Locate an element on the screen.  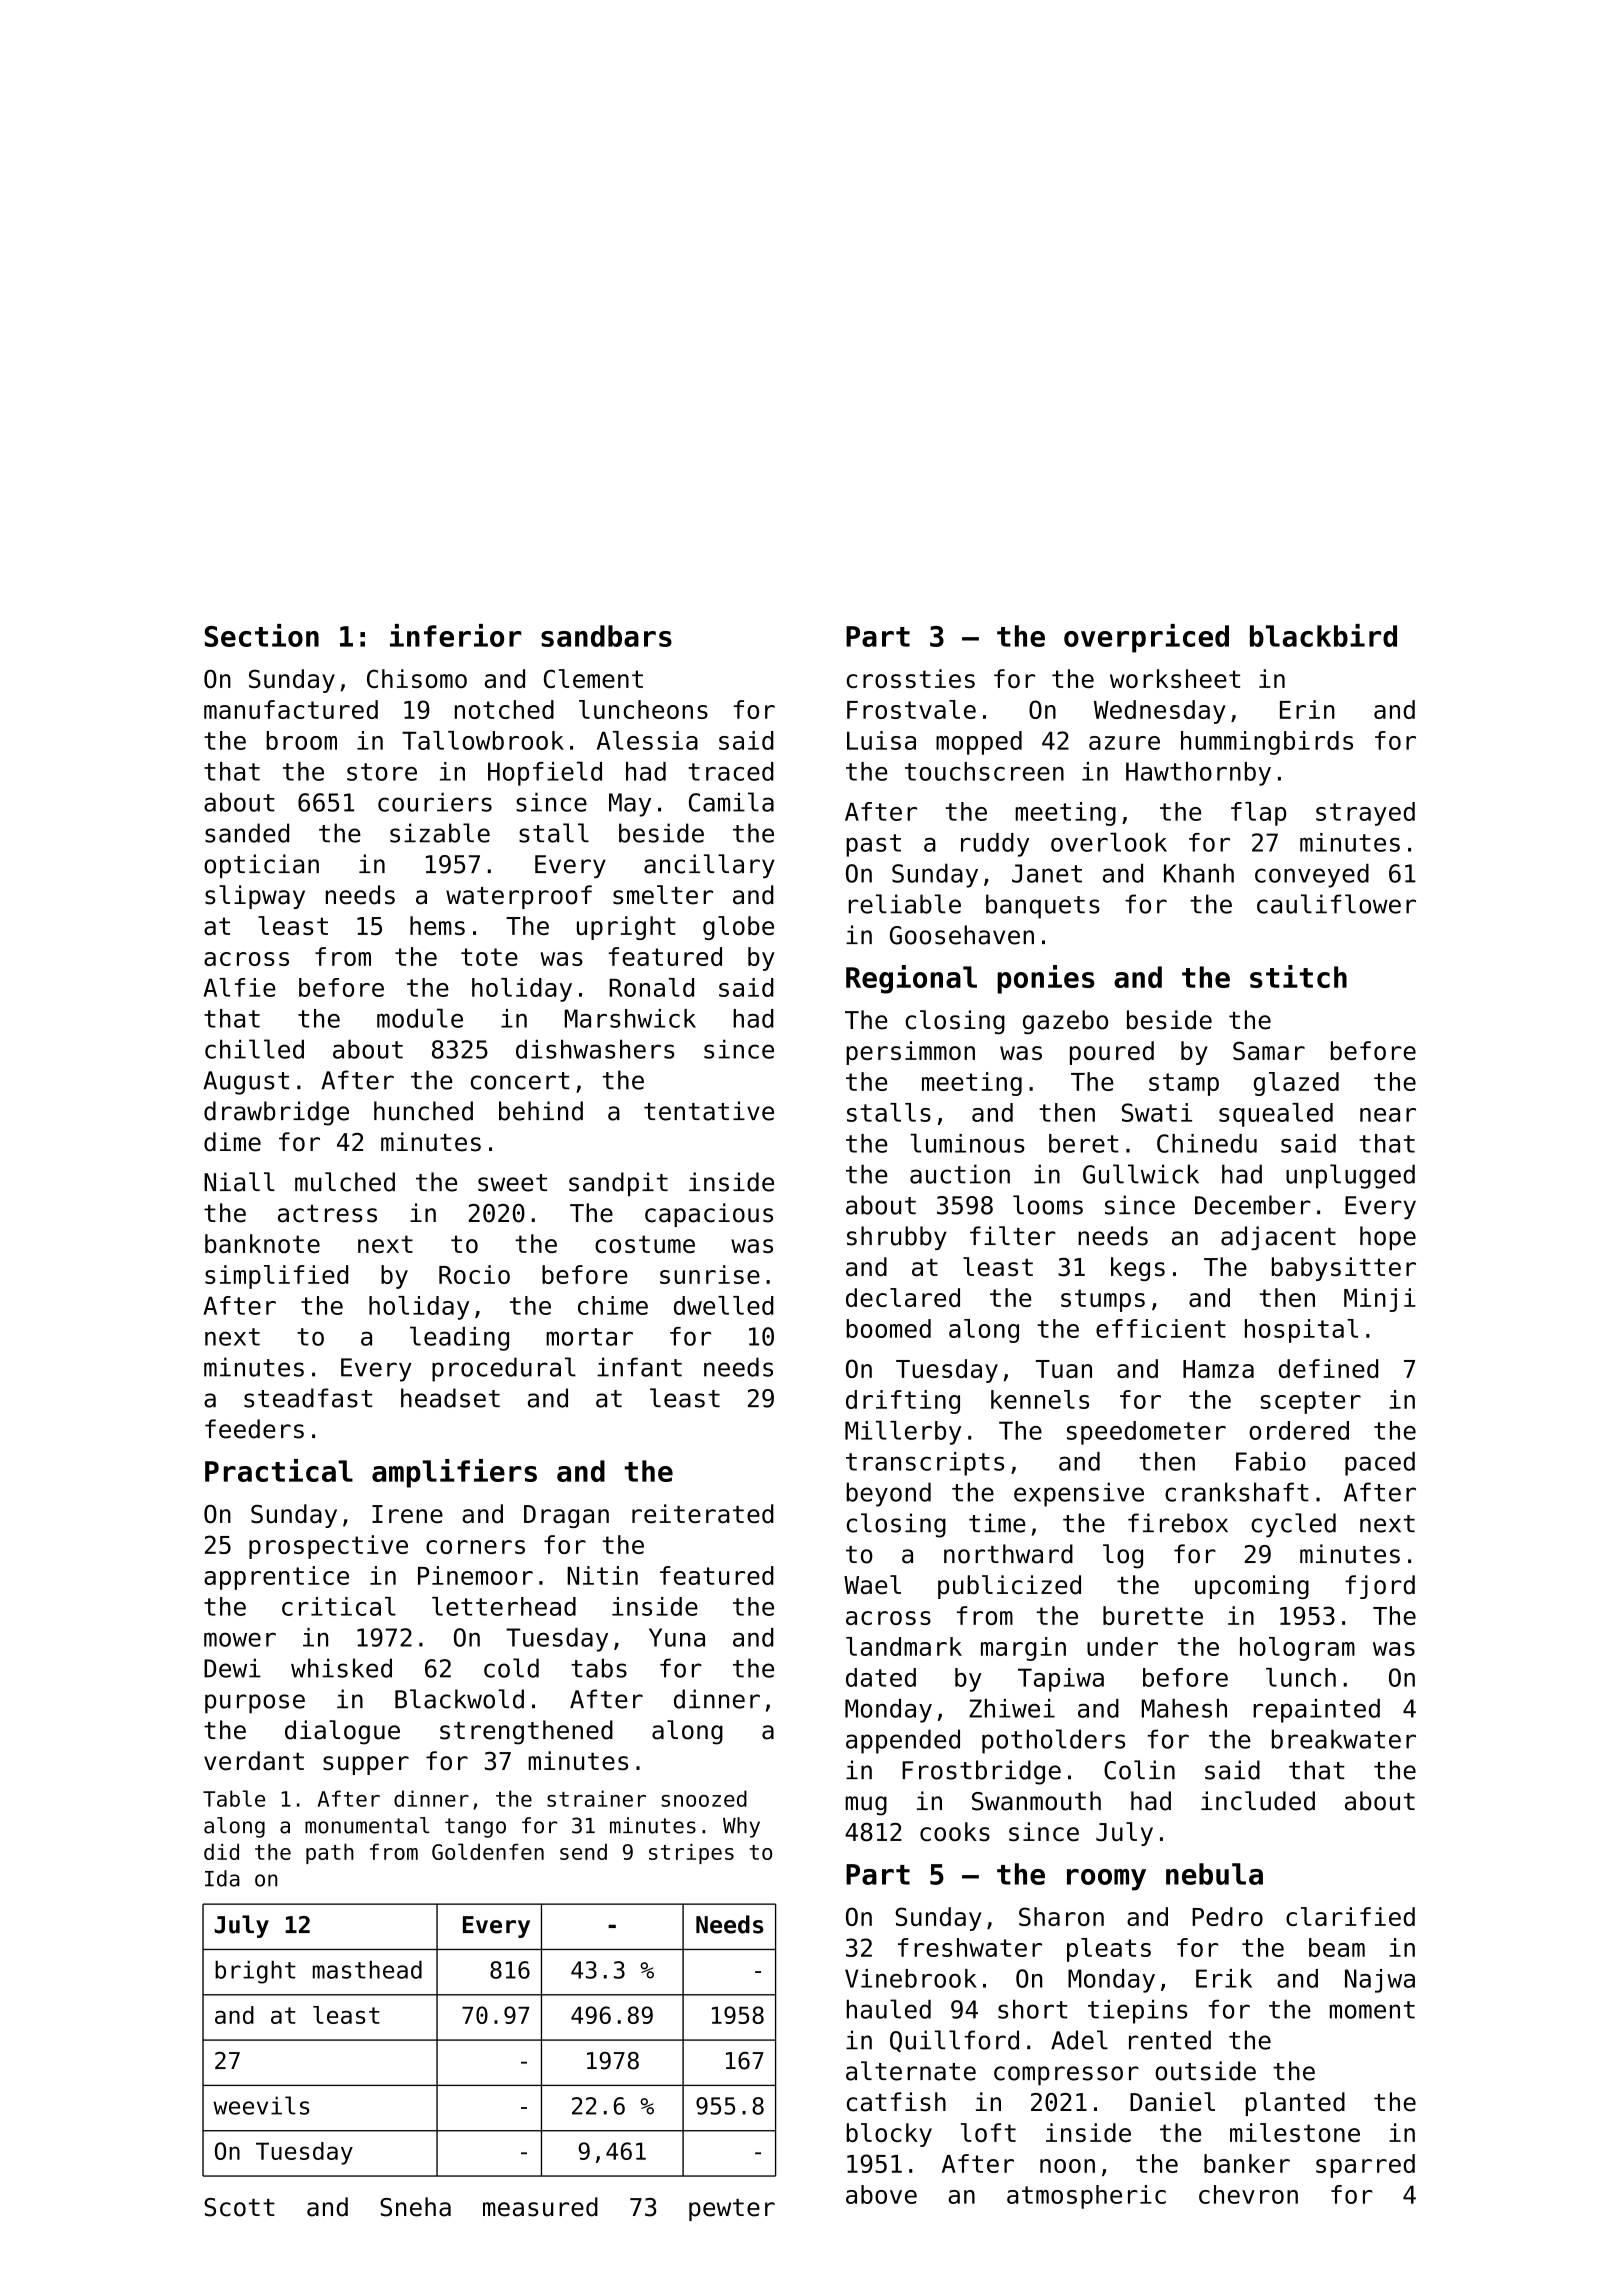
hospital is located at coordinates (1301, 1331).
